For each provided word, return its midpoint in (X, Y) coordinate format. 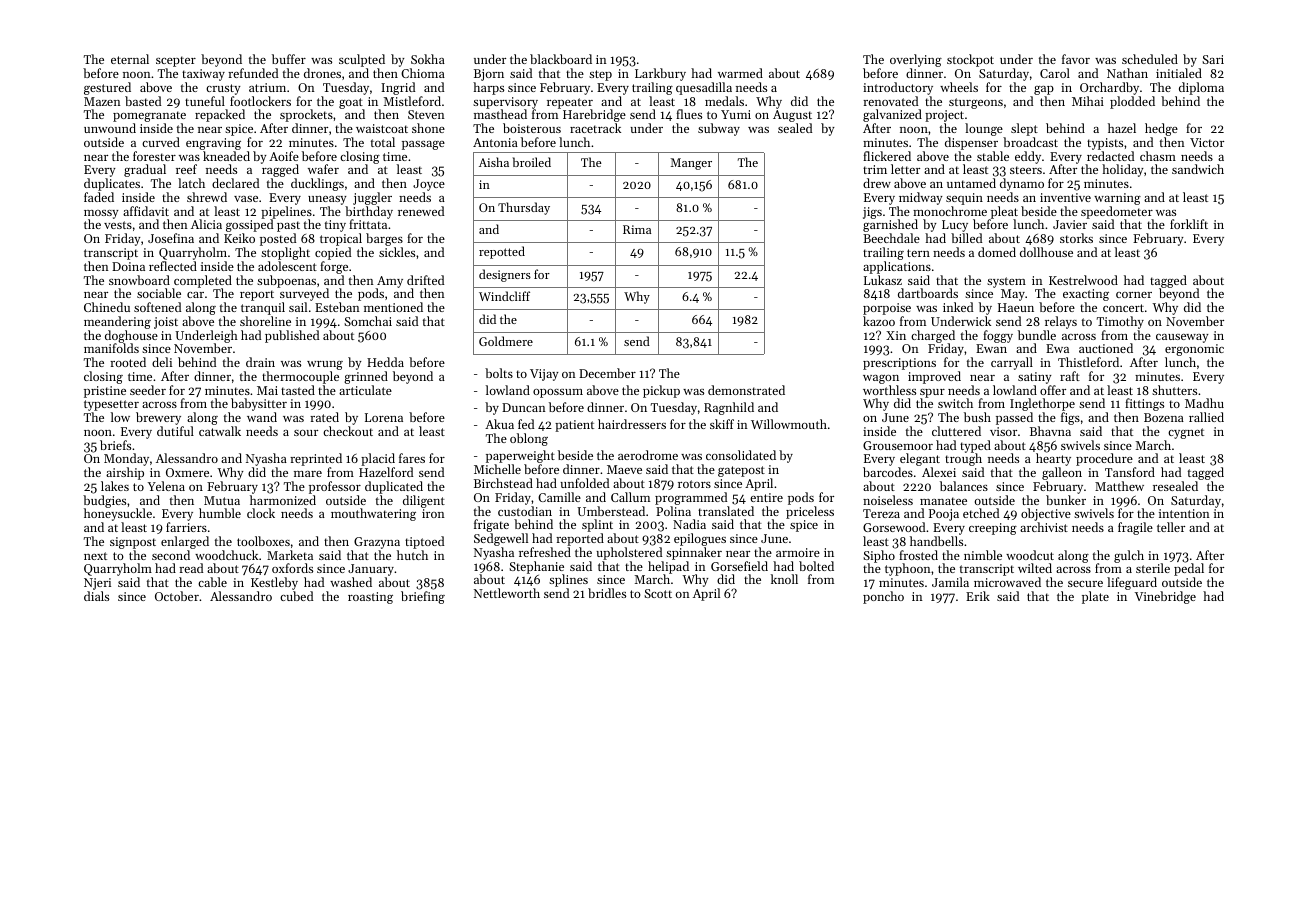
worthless (889, 390)
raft (1070, 376)
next (95, 556)
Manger (691, 164)
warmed (740, 73)
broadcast (1030, 142)
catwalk (220, 431)
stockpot (970, 60)
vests (118, 225)
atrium (267, 87)
